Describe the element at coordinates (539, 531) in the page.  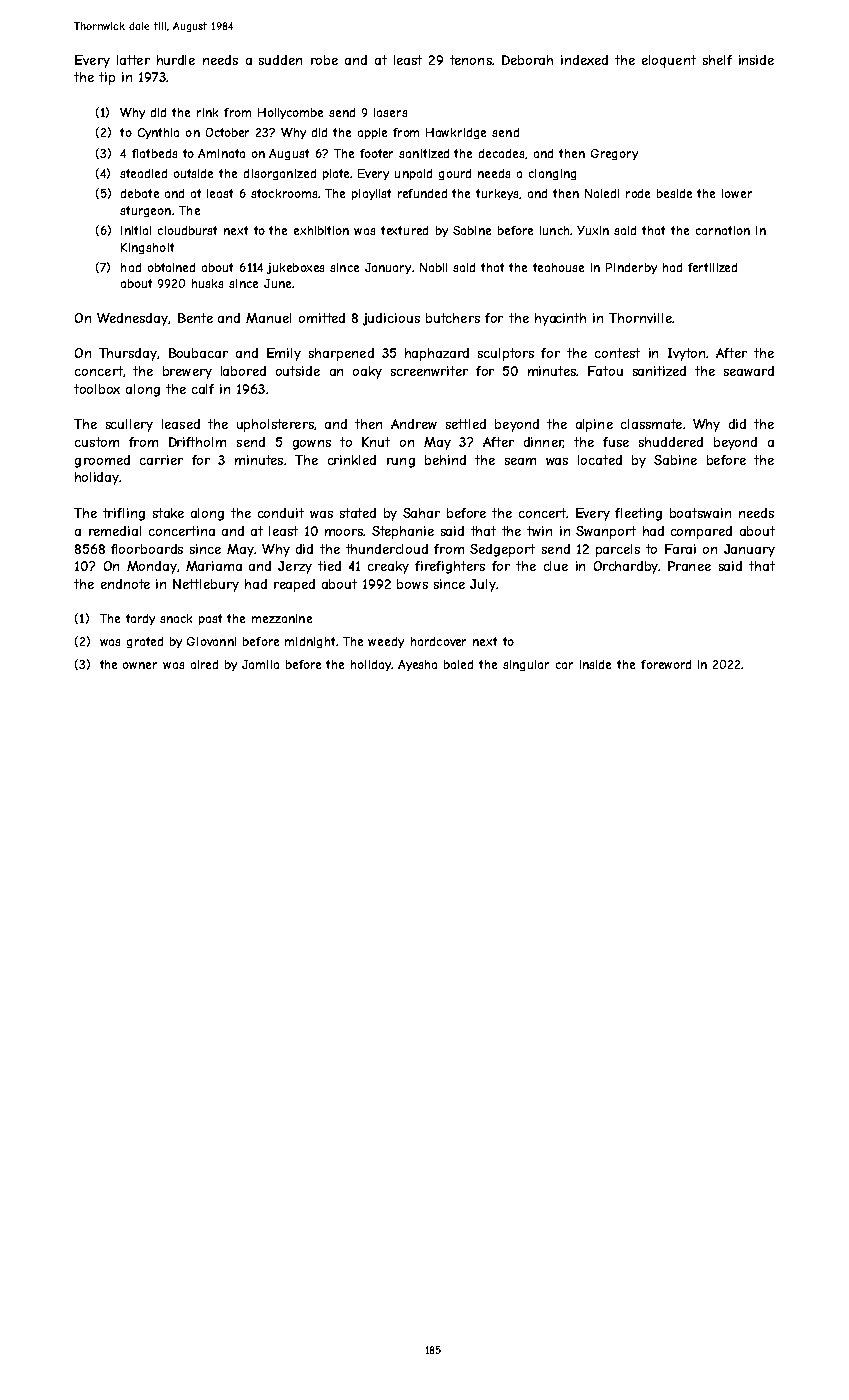
I see `twin` at that location.
